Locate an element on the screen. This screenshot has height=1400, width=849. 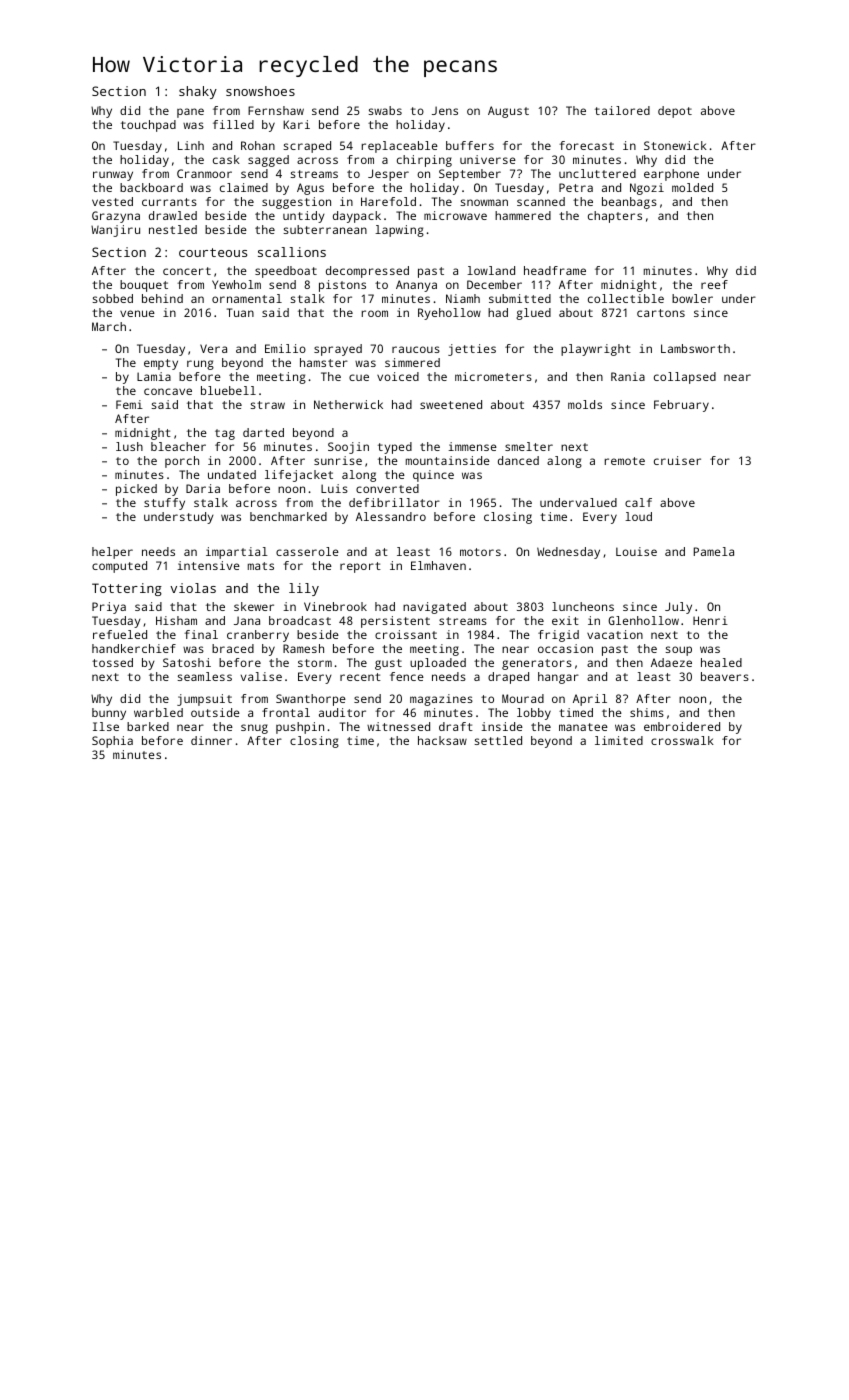
limited is located at coordinates (619, 740).
